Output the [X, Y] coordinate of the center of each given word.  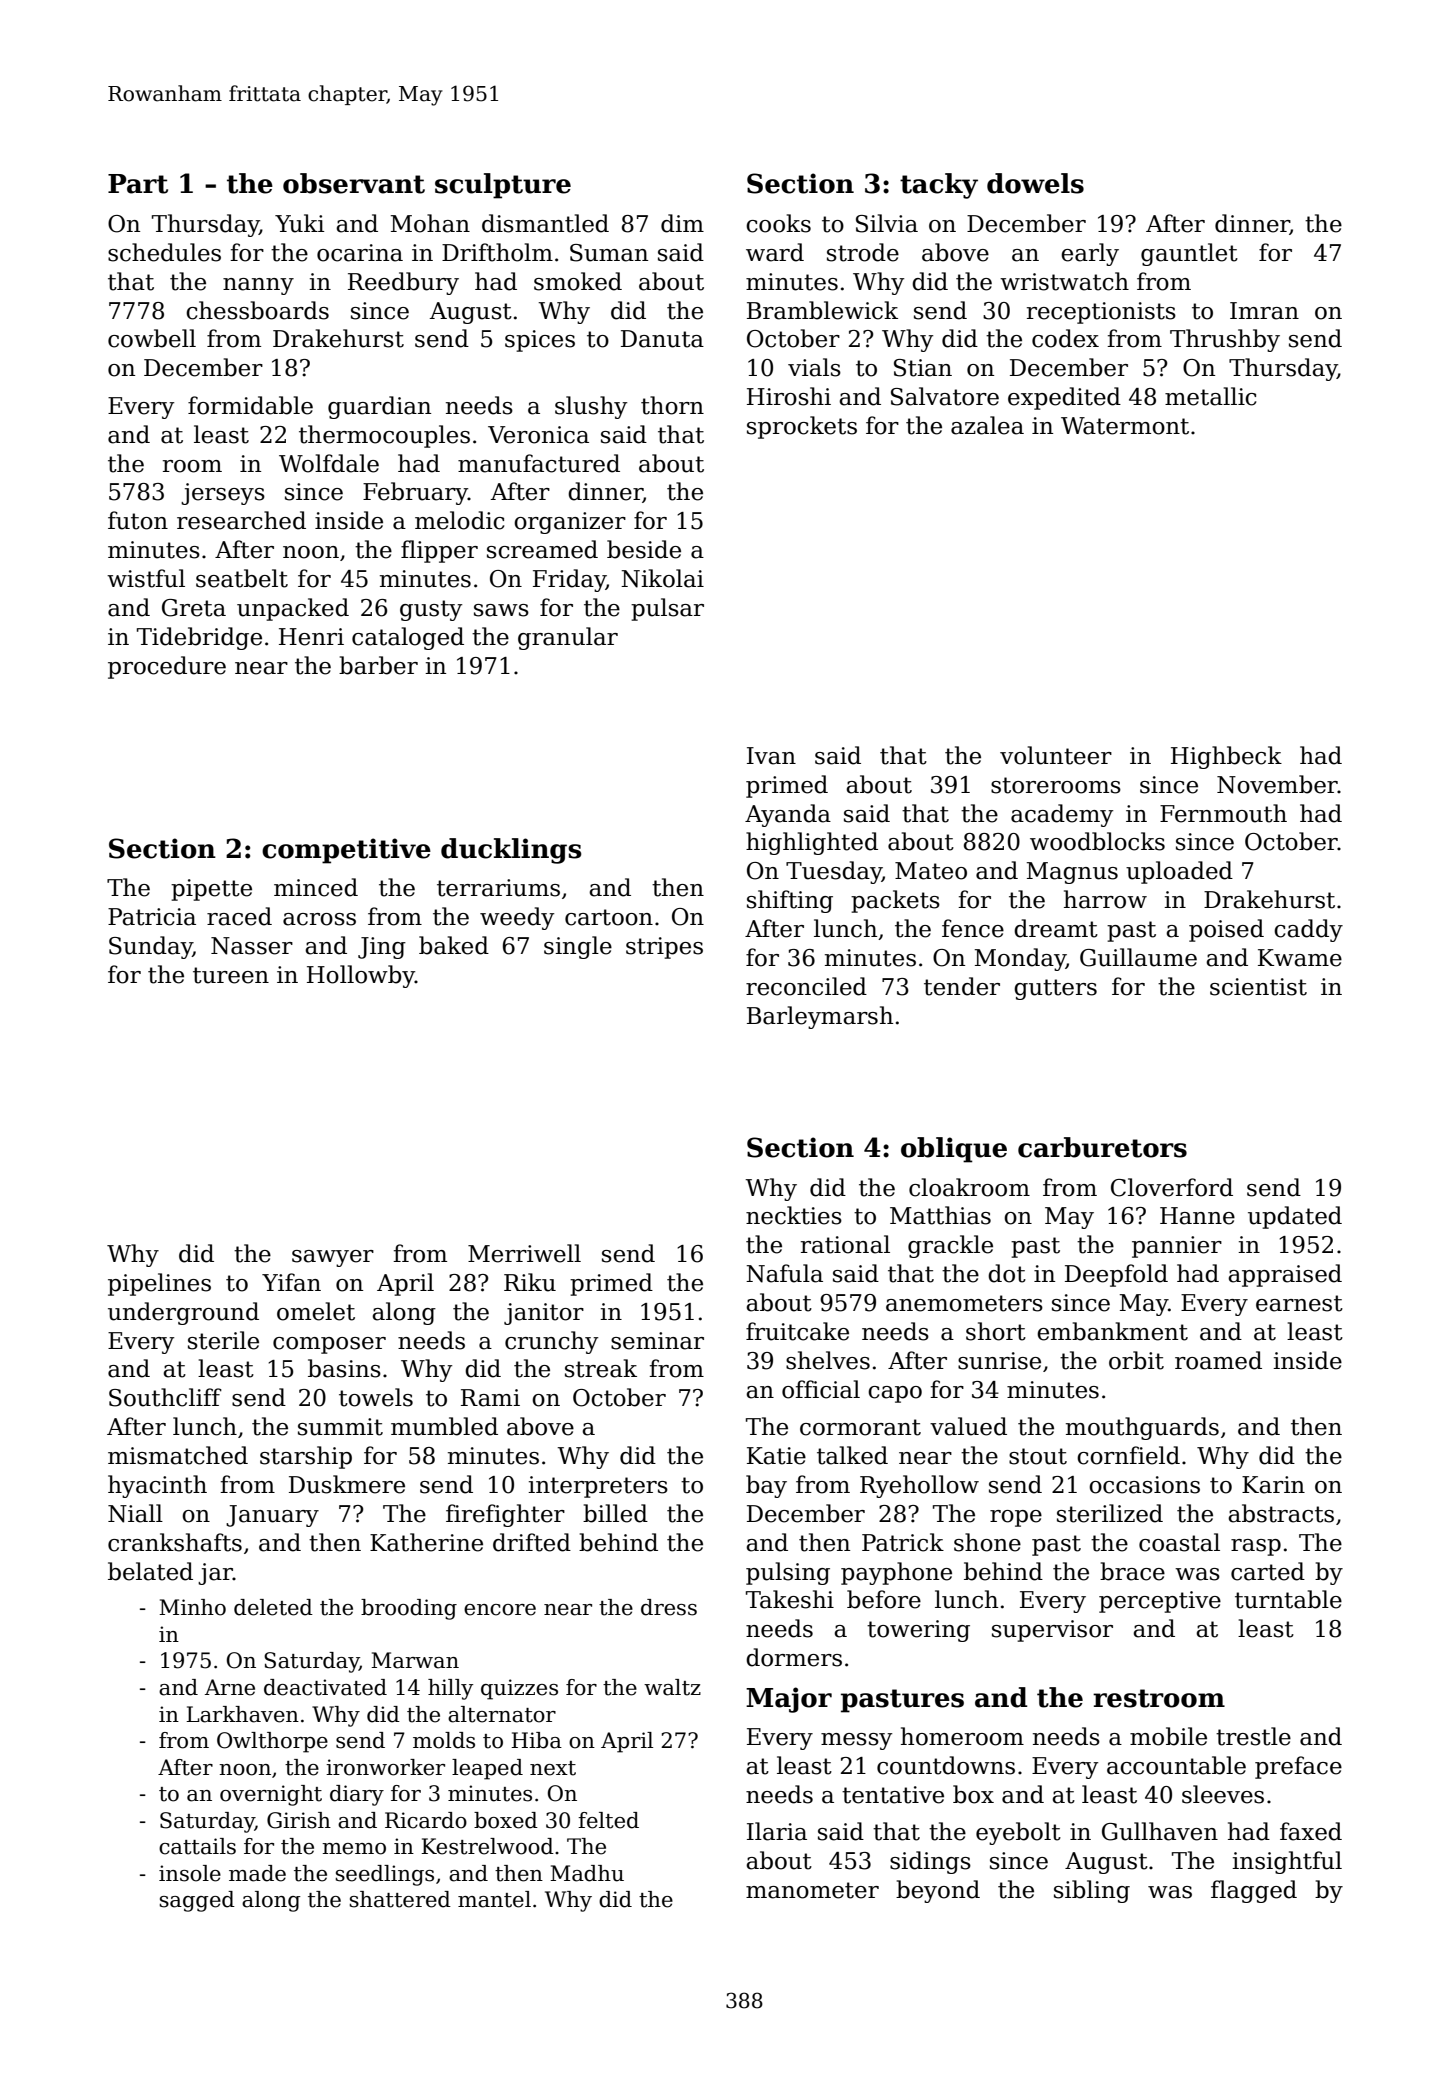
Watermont [1125, 426]
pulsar [667, 609]
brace [1132, 1571]
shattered [400, 1899]
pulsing [788, 1573]
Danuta [662, 339]
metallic [1210, 396]
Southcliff [165, 1397]
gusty [431, 610]
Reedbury [403, 283]
